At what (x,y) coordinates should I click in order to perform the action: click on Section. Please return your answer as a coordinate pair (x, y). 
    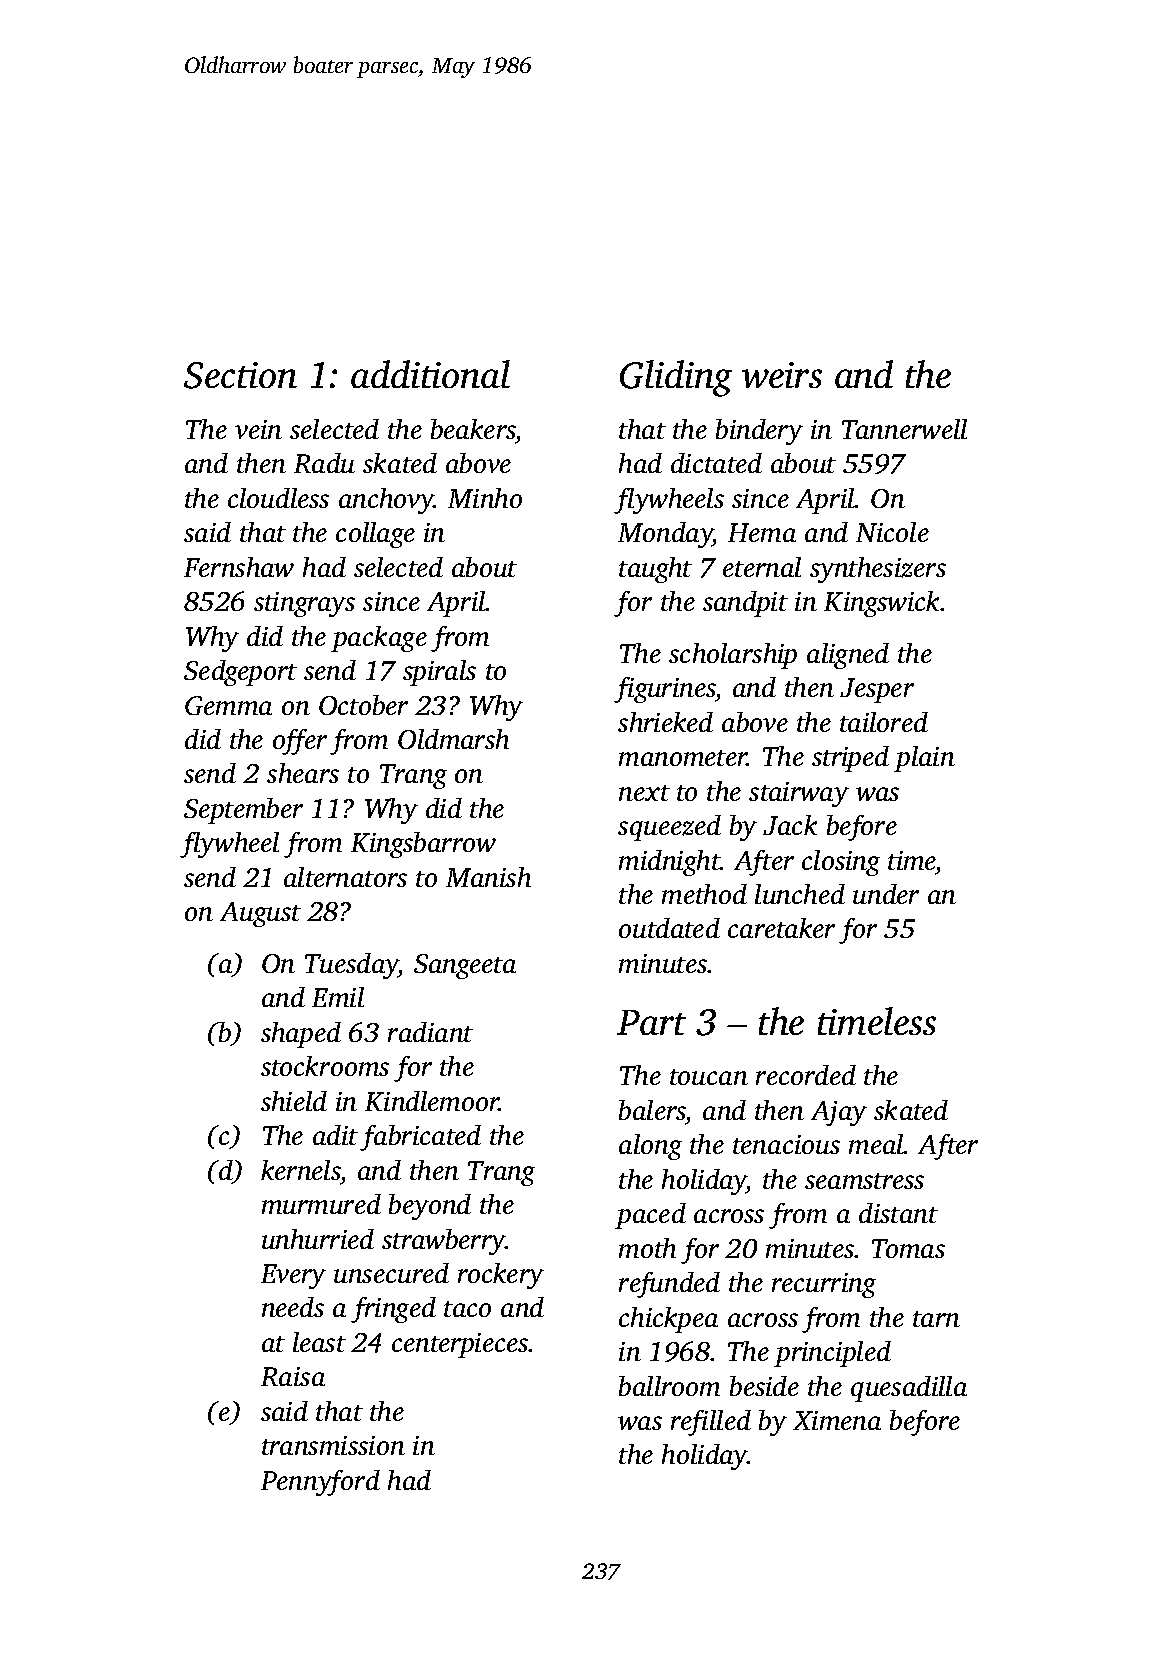
    Looking at the image, I should click on (240, 375).
